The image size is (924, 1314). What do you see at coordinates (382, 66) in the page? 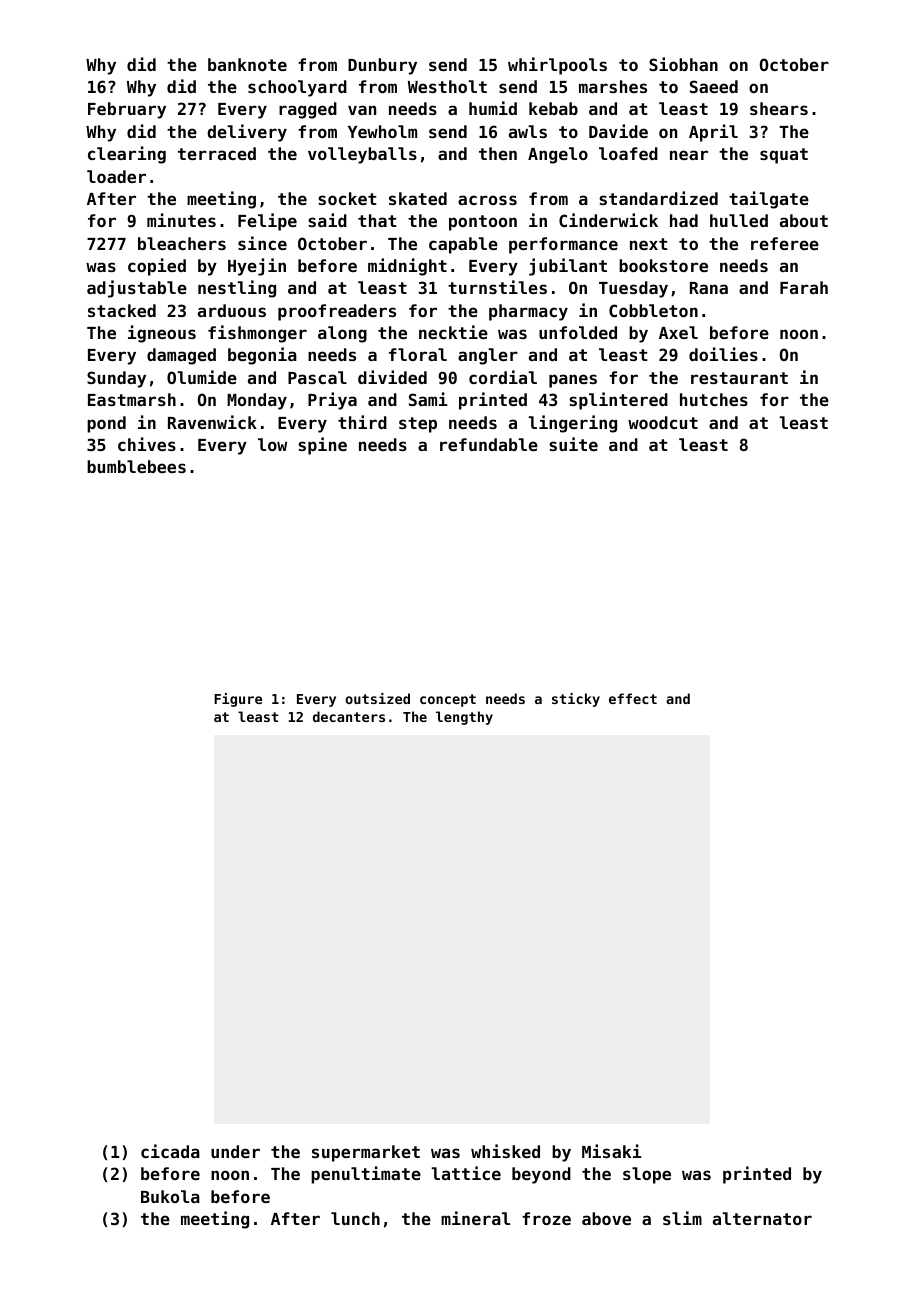
I see `Dunbury` at bounding box center [382, 66].
